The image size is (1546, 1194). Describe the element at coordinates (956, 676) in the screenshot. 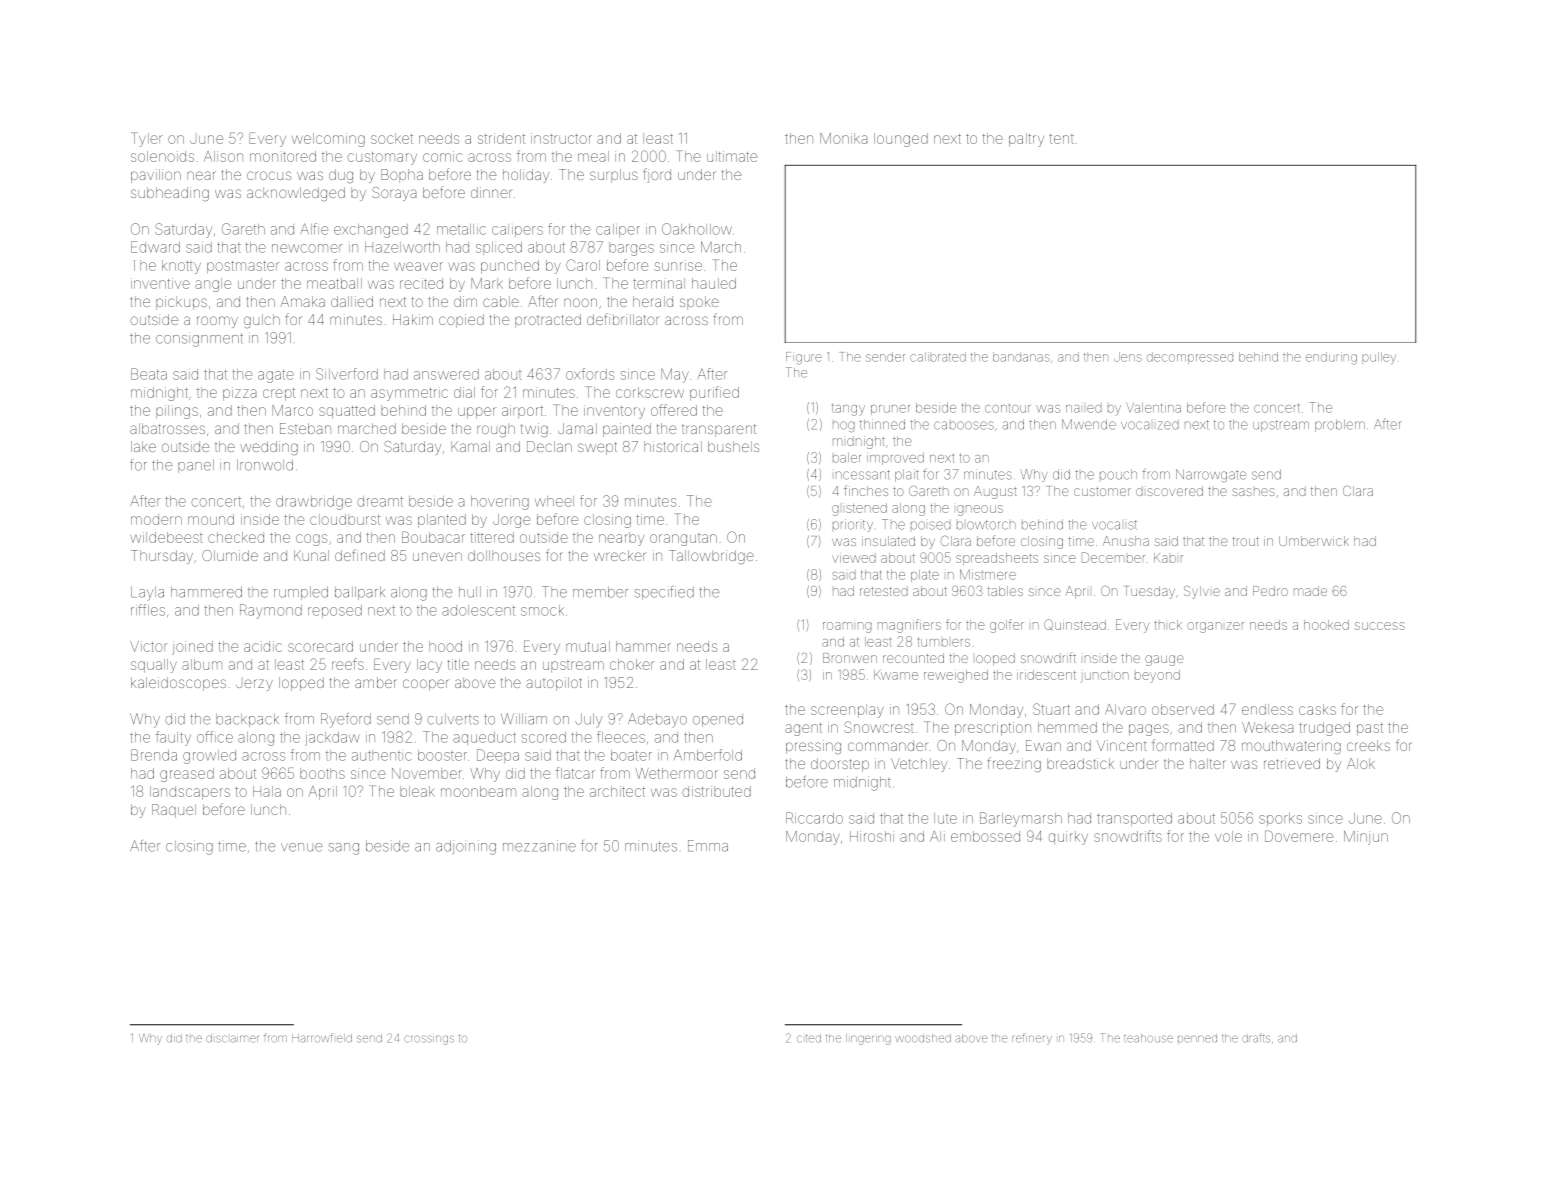

I see `reweighed` at that location.
